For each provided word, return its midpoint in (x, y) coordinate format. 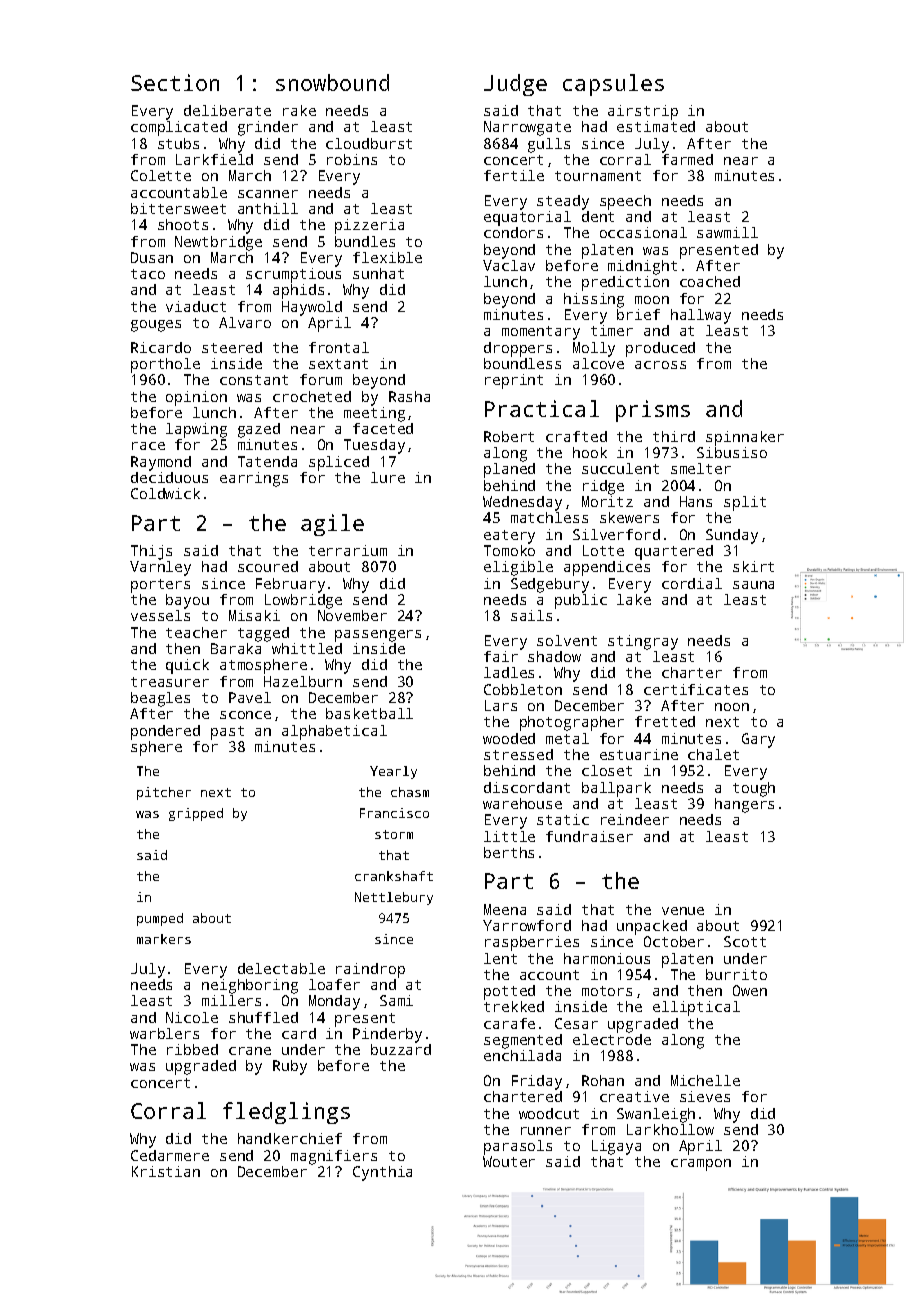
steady (563, 202)
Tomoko (509, 550)
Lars (501, 705)
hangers (744, 805)
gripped (196, 814)
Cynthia (382, 1173)
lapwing (196, 430)
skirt (753, 566)
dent (598, 216)
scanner (268, 194)
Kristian (166, 1171)
